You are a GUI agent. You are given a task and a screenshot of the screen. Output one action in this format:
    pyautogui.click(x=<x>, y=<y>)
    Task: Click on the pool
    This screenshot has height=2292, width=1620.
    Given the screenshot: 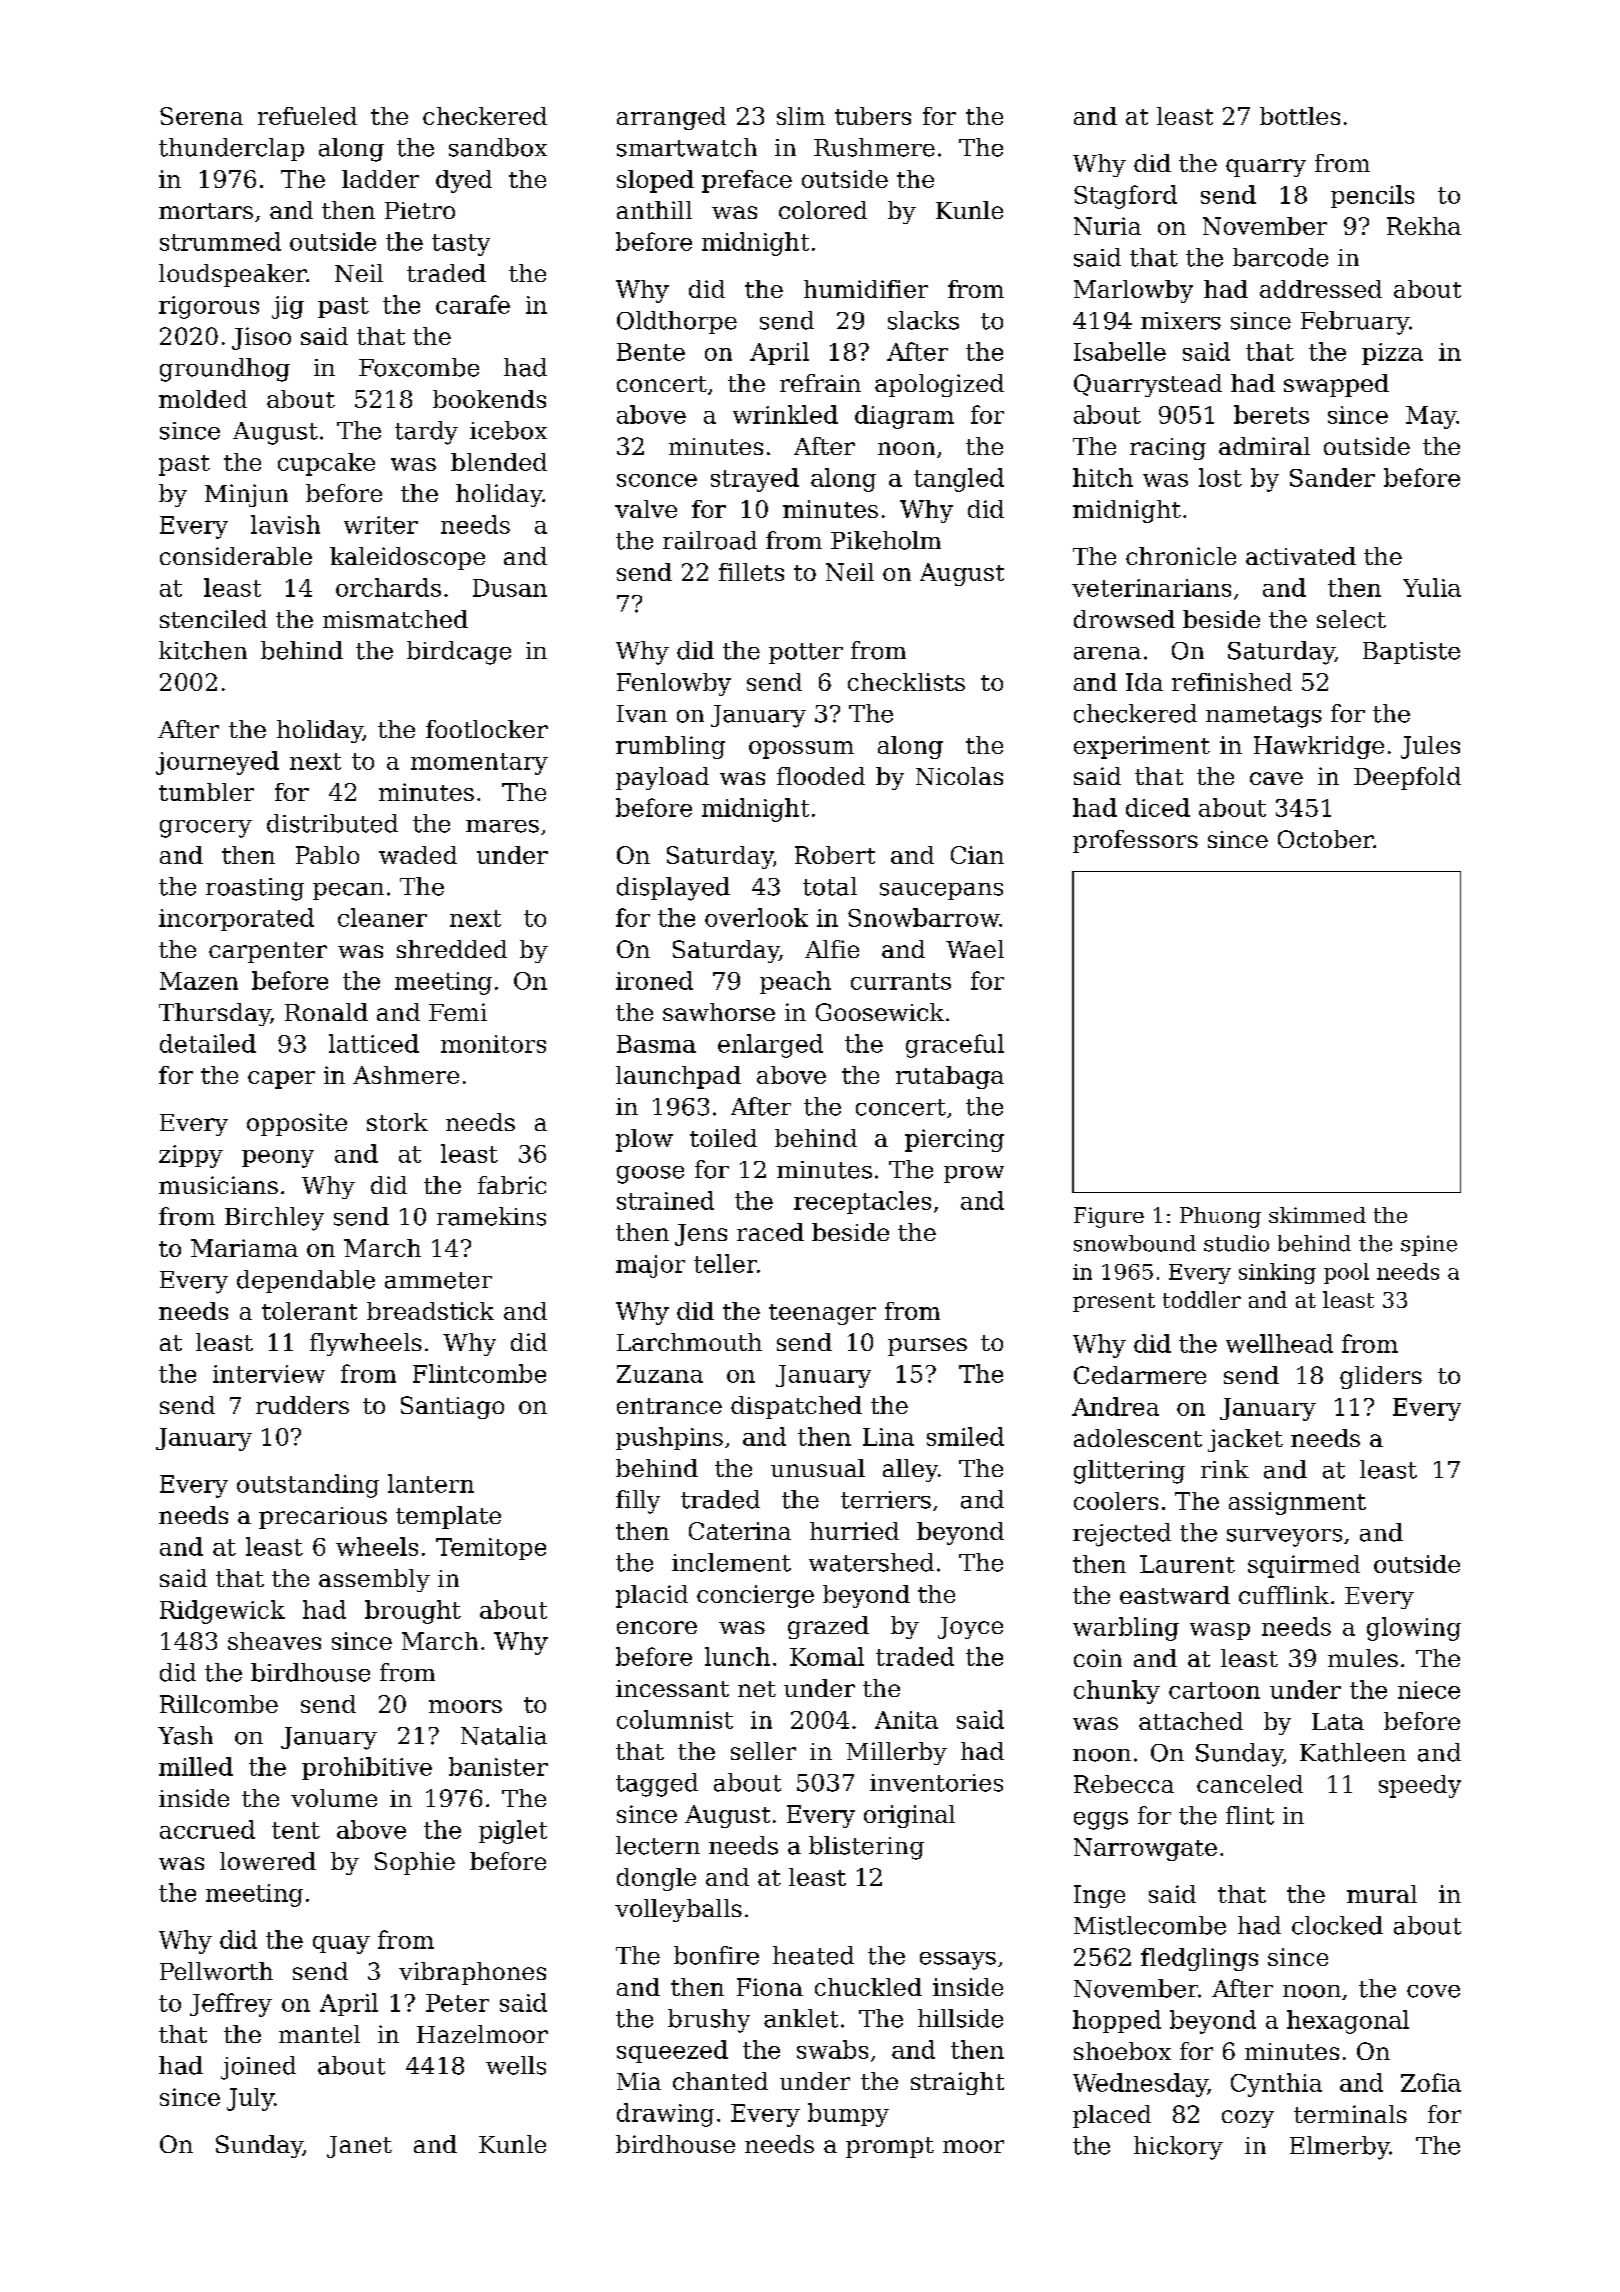 What is the action you would take?
    pyautogui.click(x=1346, y=1273)
